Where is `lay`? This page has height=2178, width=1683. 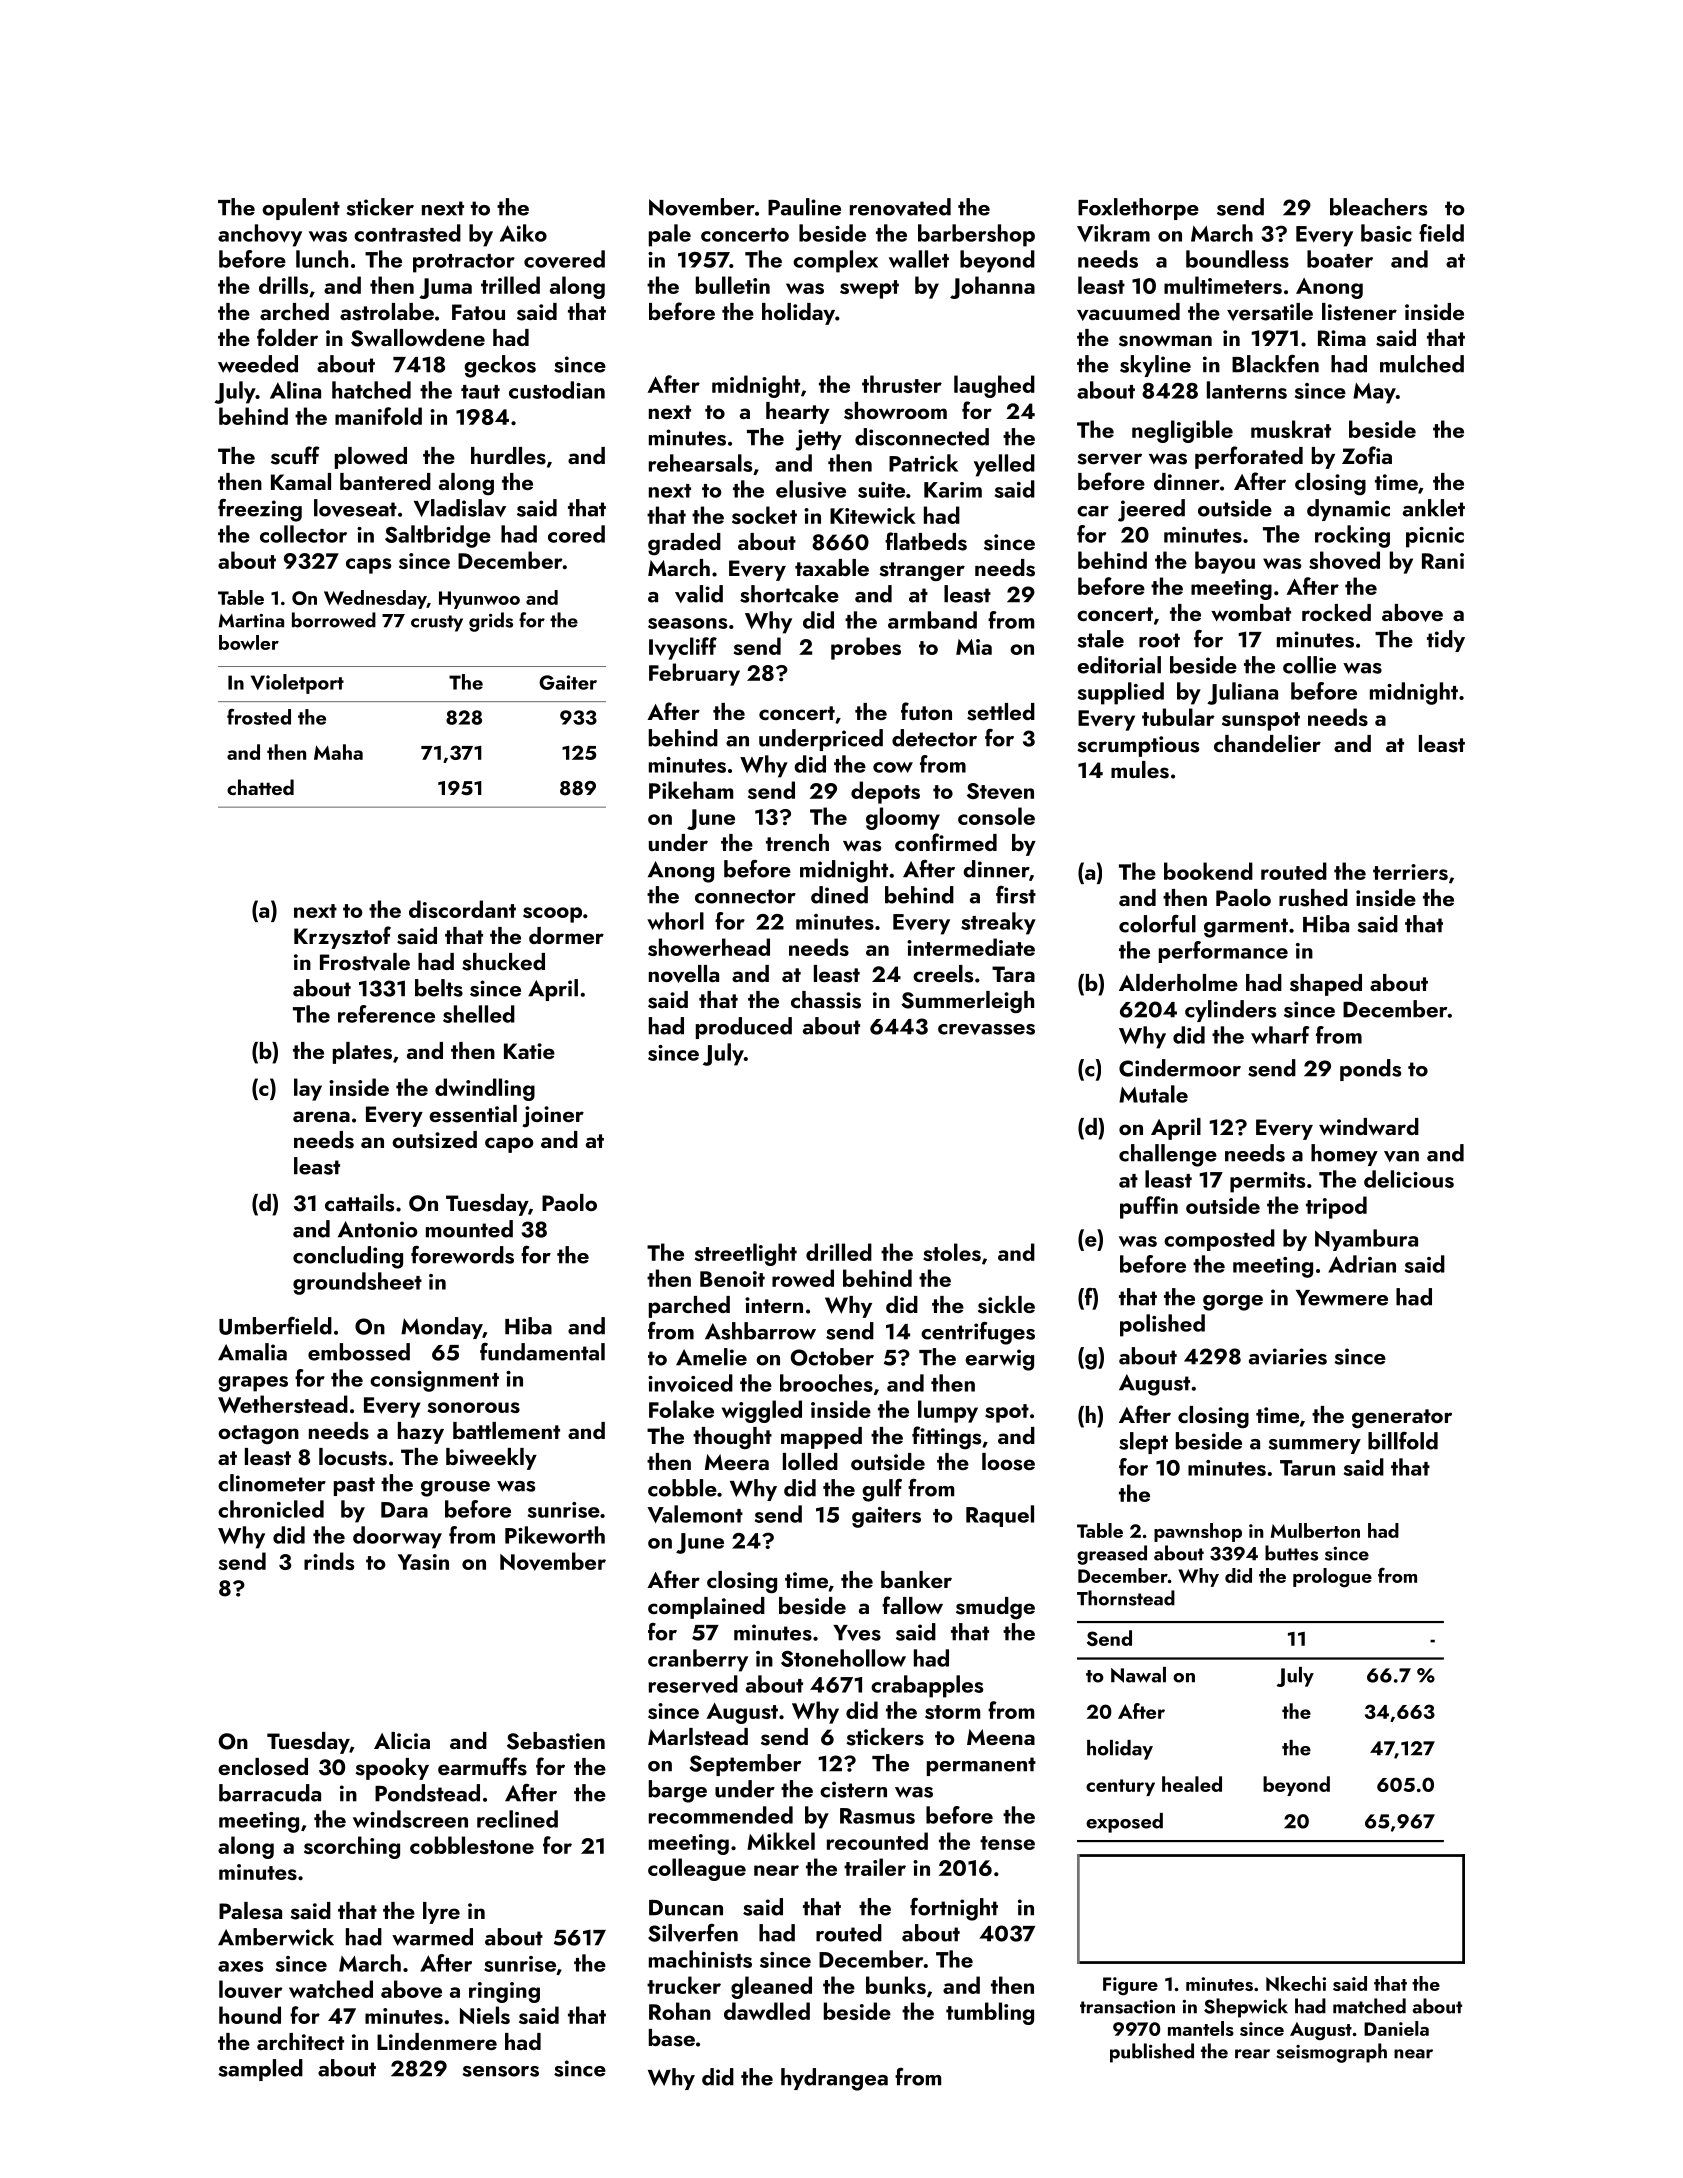
lay is located at coordinates (308, 1089).
